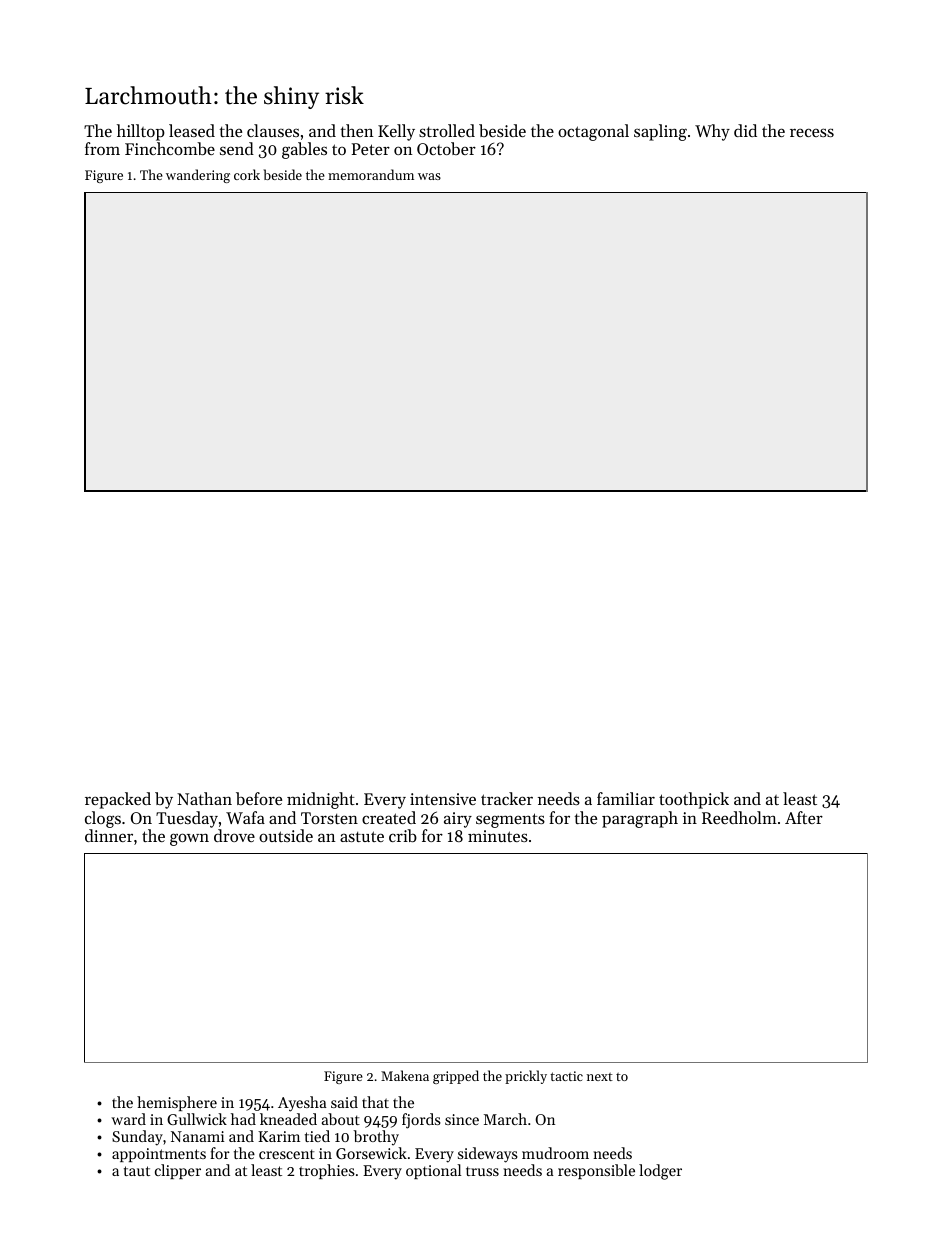  I want to click on familiar, so click(626, 798).
